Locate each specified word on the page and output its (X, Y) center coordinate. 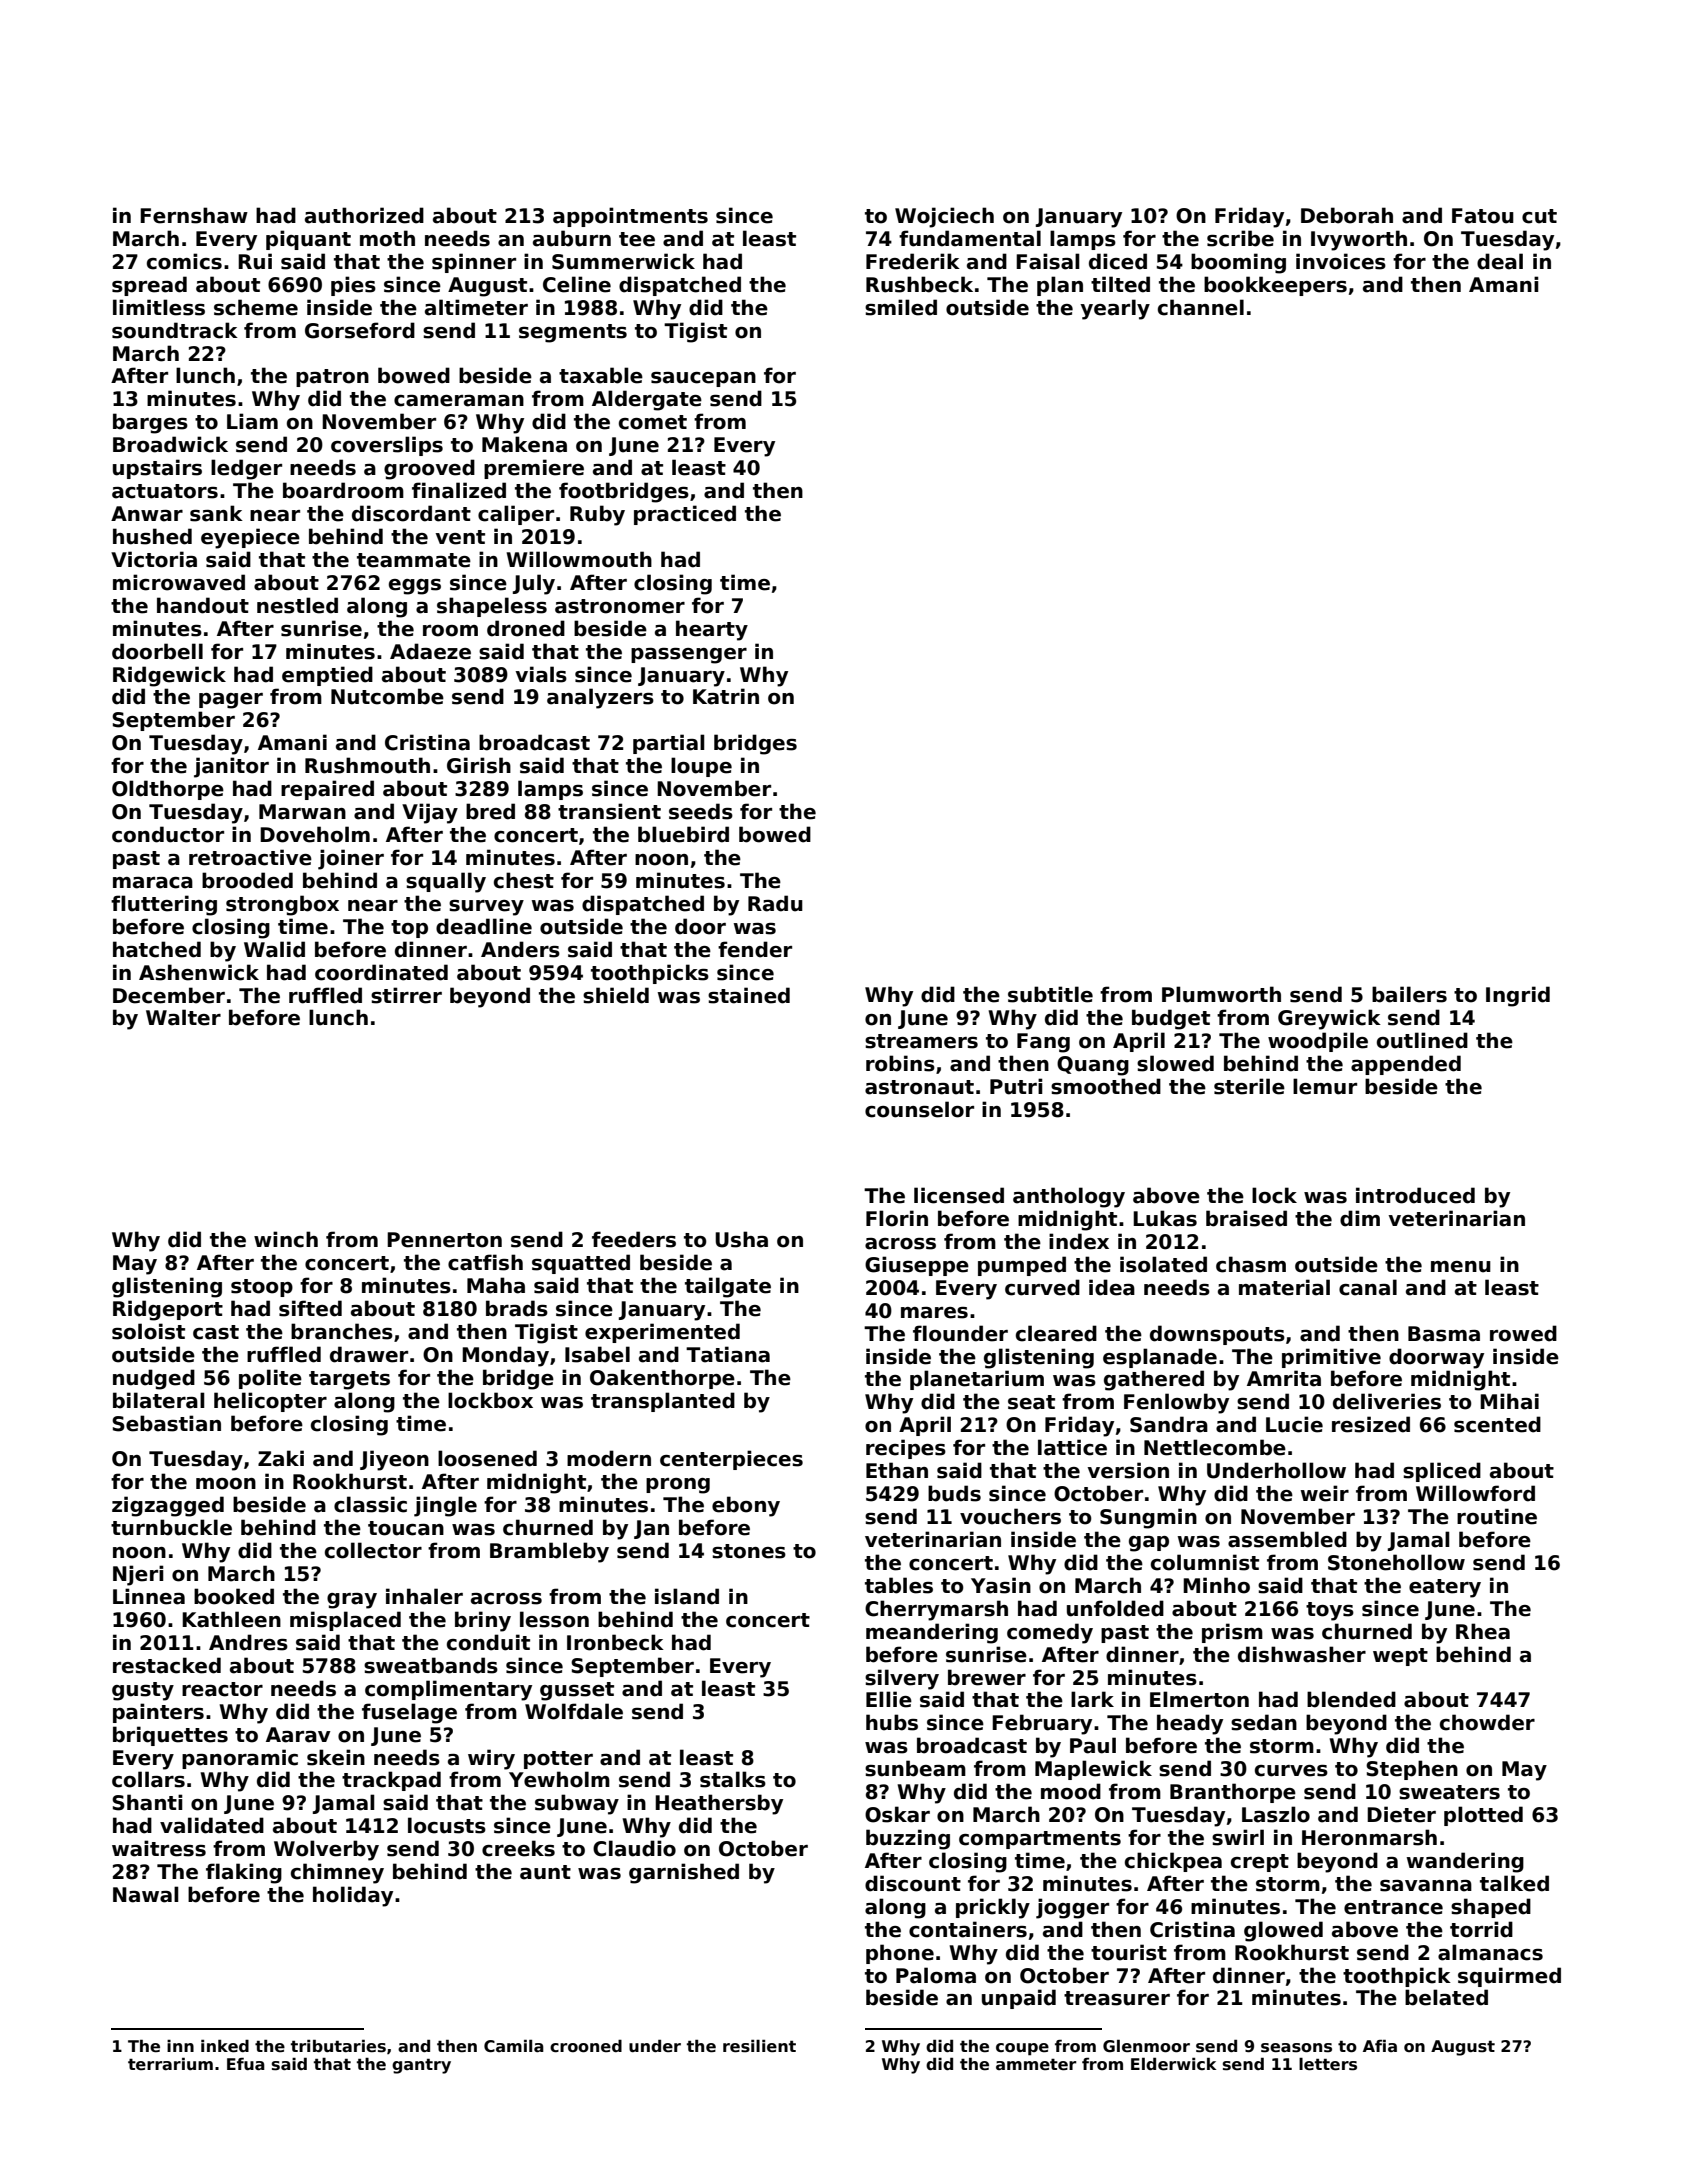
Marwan (302, 812)
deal (1500, 261)
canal (1368, 1287)
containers (968, 1929)
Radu (775, 903)
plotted (1483, 1816)
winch (286, 1239)
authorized (364, 215)
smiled (901, 307)
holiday (353, 1896)
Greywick (1329, 1019)
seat (1031, 1402)
